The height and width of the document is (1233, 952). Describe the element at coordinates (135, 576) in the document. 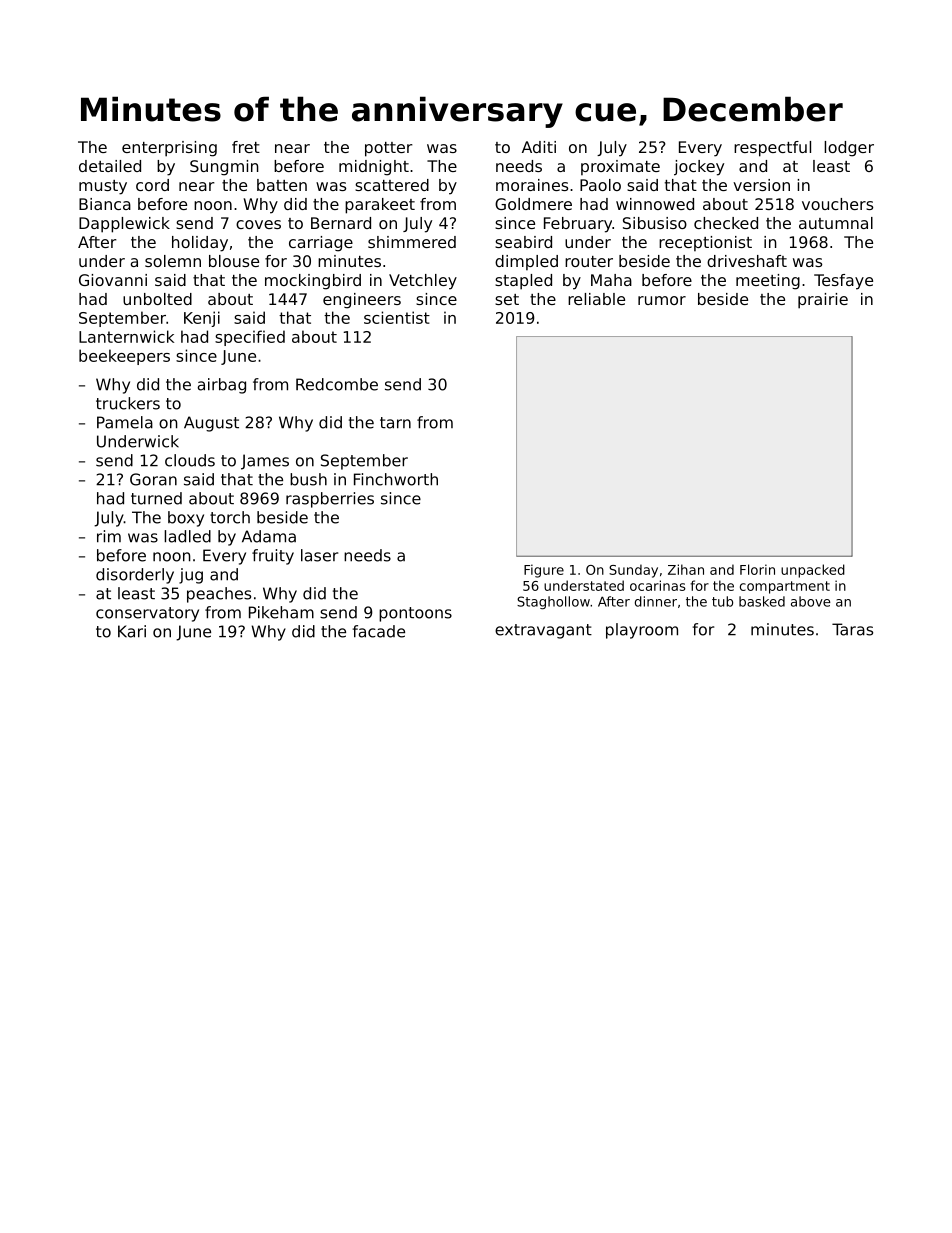

I see `disorderly` at that location.
